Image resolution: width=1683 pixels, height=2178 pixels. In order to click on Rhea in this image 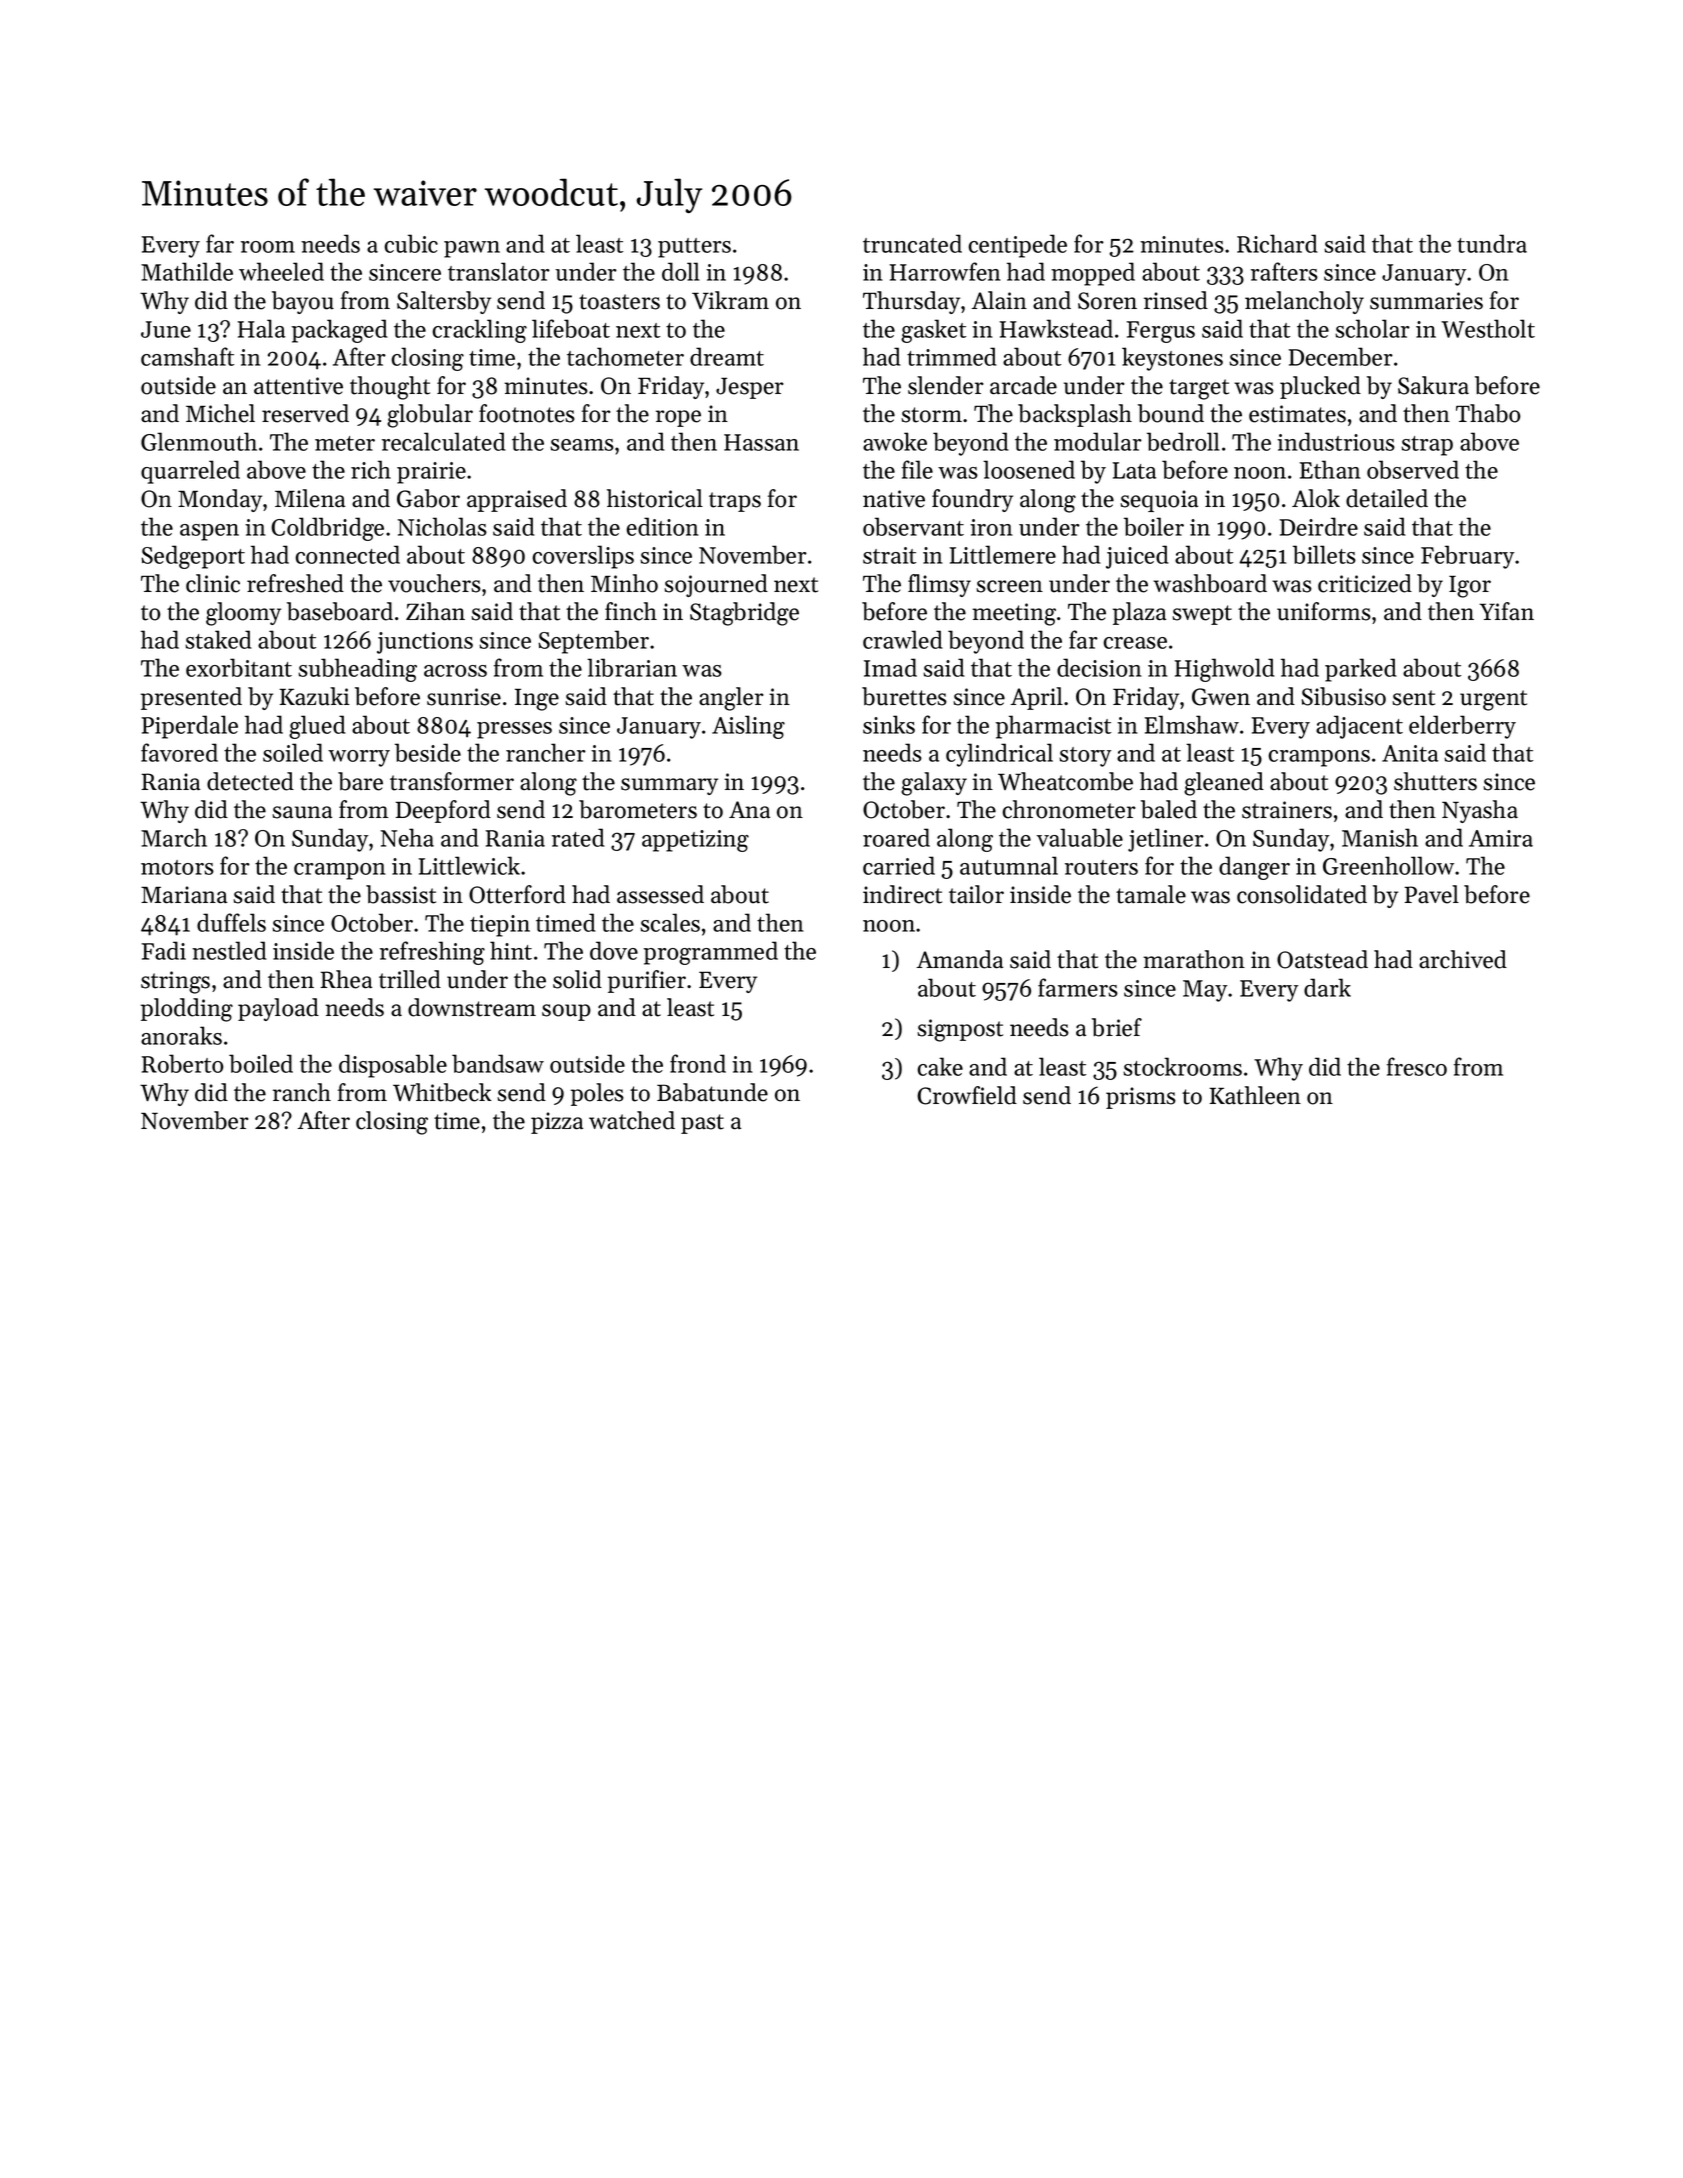, I will do `click(346, 979)`.
